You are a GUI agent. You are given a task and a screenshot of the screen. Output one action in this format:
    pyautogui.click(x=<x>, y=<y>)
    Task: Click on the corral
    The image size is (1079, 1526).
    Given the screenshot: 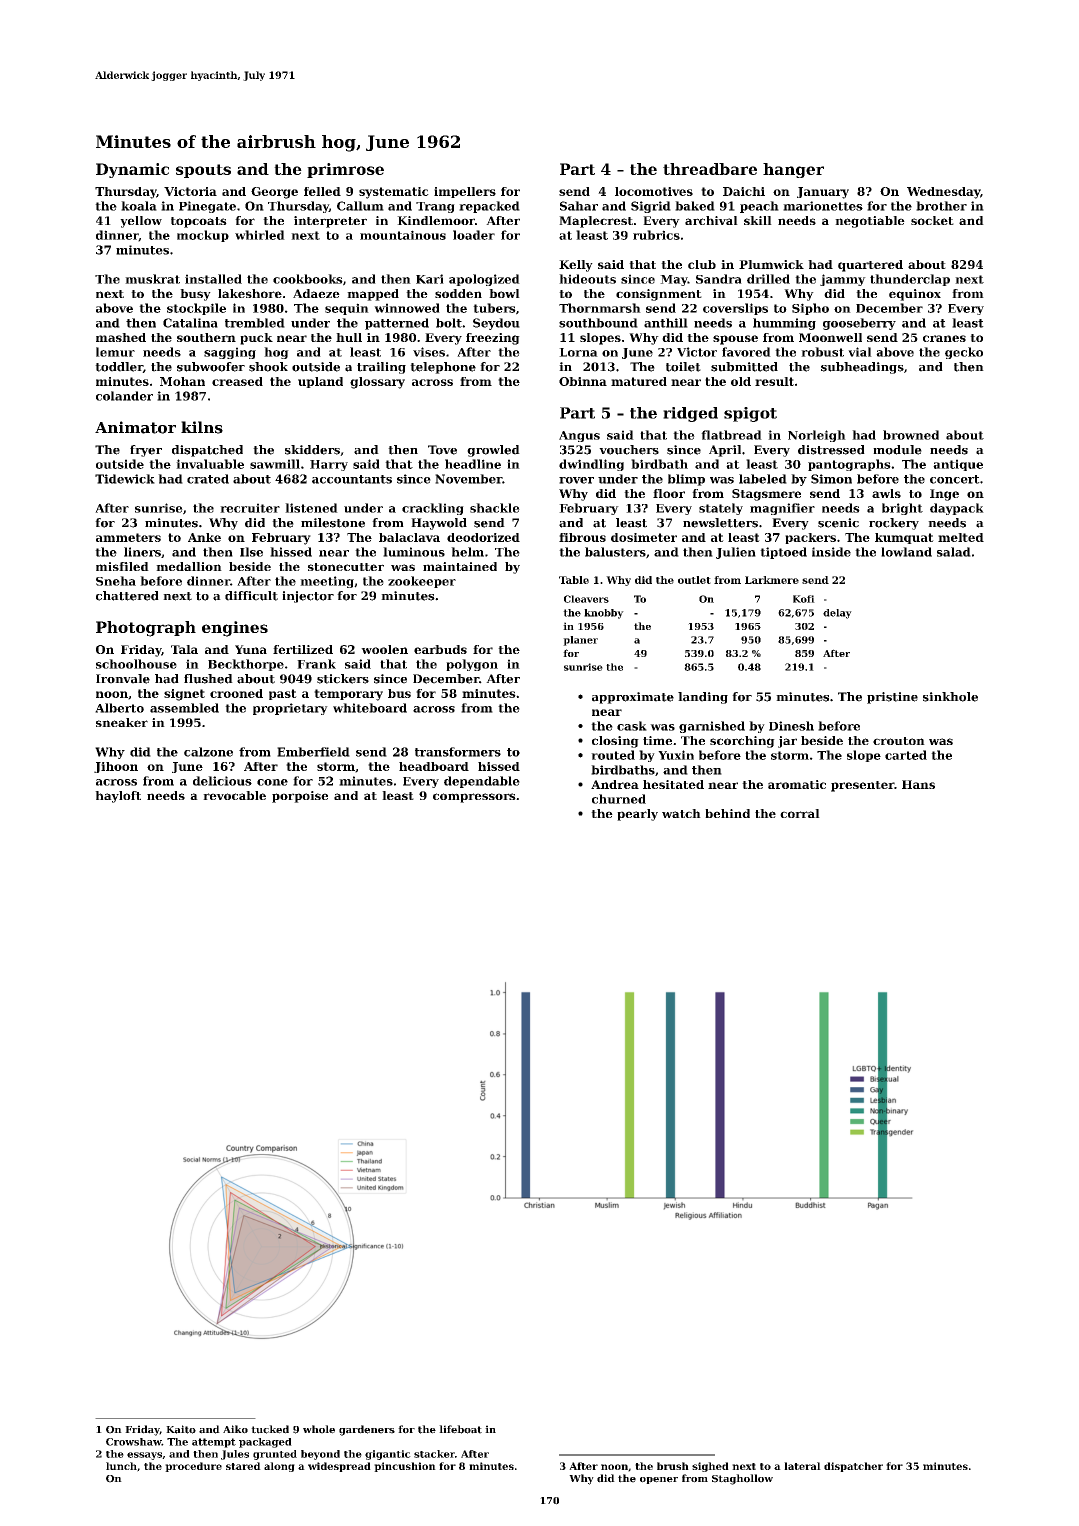 What is the action you would take?
    pyautogui.click(x=800, y=813)
